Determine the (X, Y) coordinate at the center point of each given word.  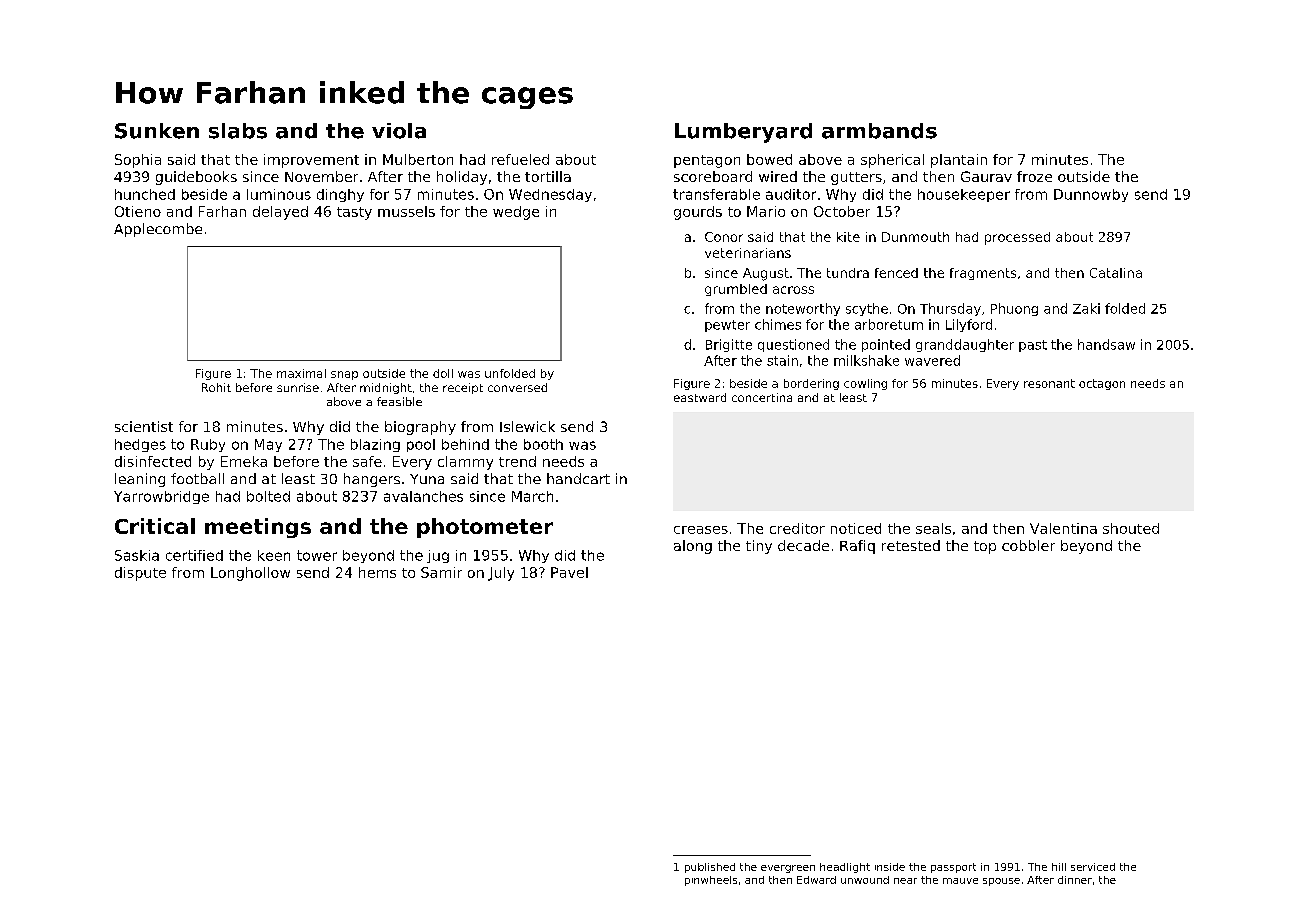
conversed (517, 387)
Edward (816, 880)
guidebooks (196, 178)
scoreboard (713, 176)
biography (420, 428)
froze (1034, 176)
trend (517, 461)
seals (933, 528)
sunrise (298, 387)
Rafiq (857, 547)
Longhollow (250, 574)
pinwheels (711, 881)
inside (890, 867)
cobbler (1028, 545)
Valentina (1063, 528)
